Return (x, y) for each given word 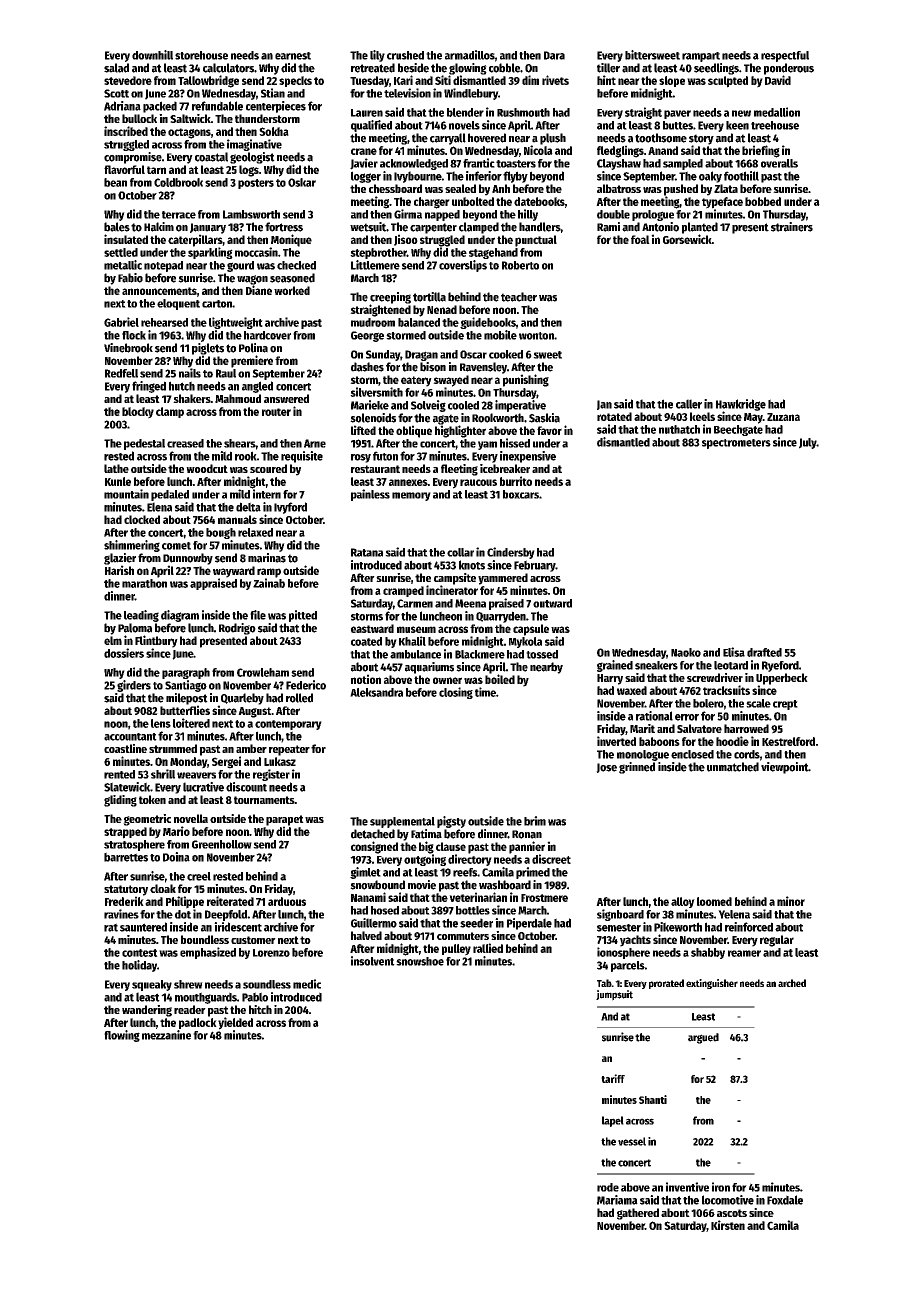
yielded (235, 1023)
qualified (371, 126)
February (535, 566)
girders (134, 686)
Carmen (415, 603)
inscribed (126, 131)
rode (608, 1187)
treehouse (775, 125)
